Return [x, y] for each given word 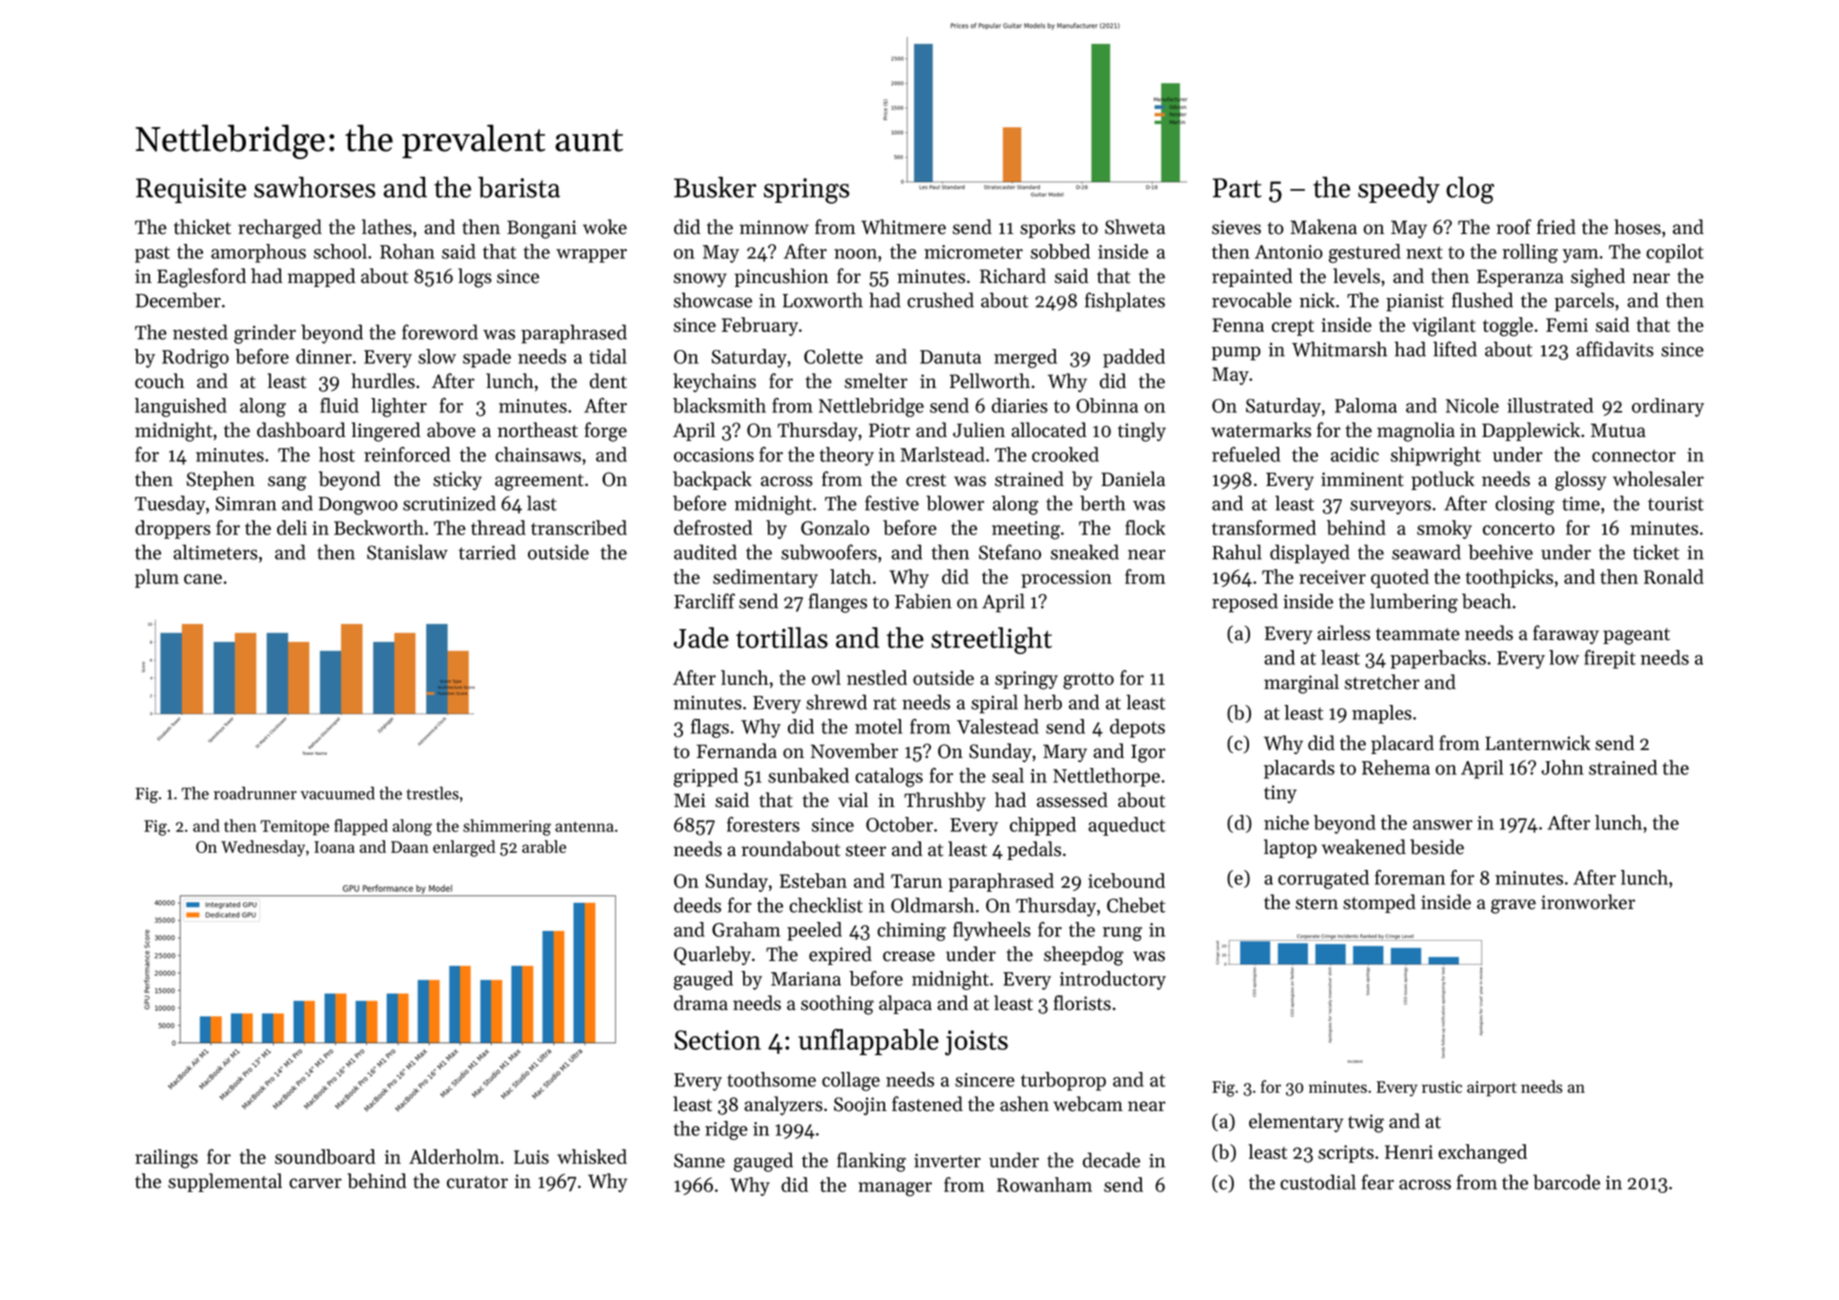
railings [166, 1159]
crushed [940, 300]
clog [1470, 190]
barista [519, 187]
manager [895, 1189]
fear [1377, 1182]
